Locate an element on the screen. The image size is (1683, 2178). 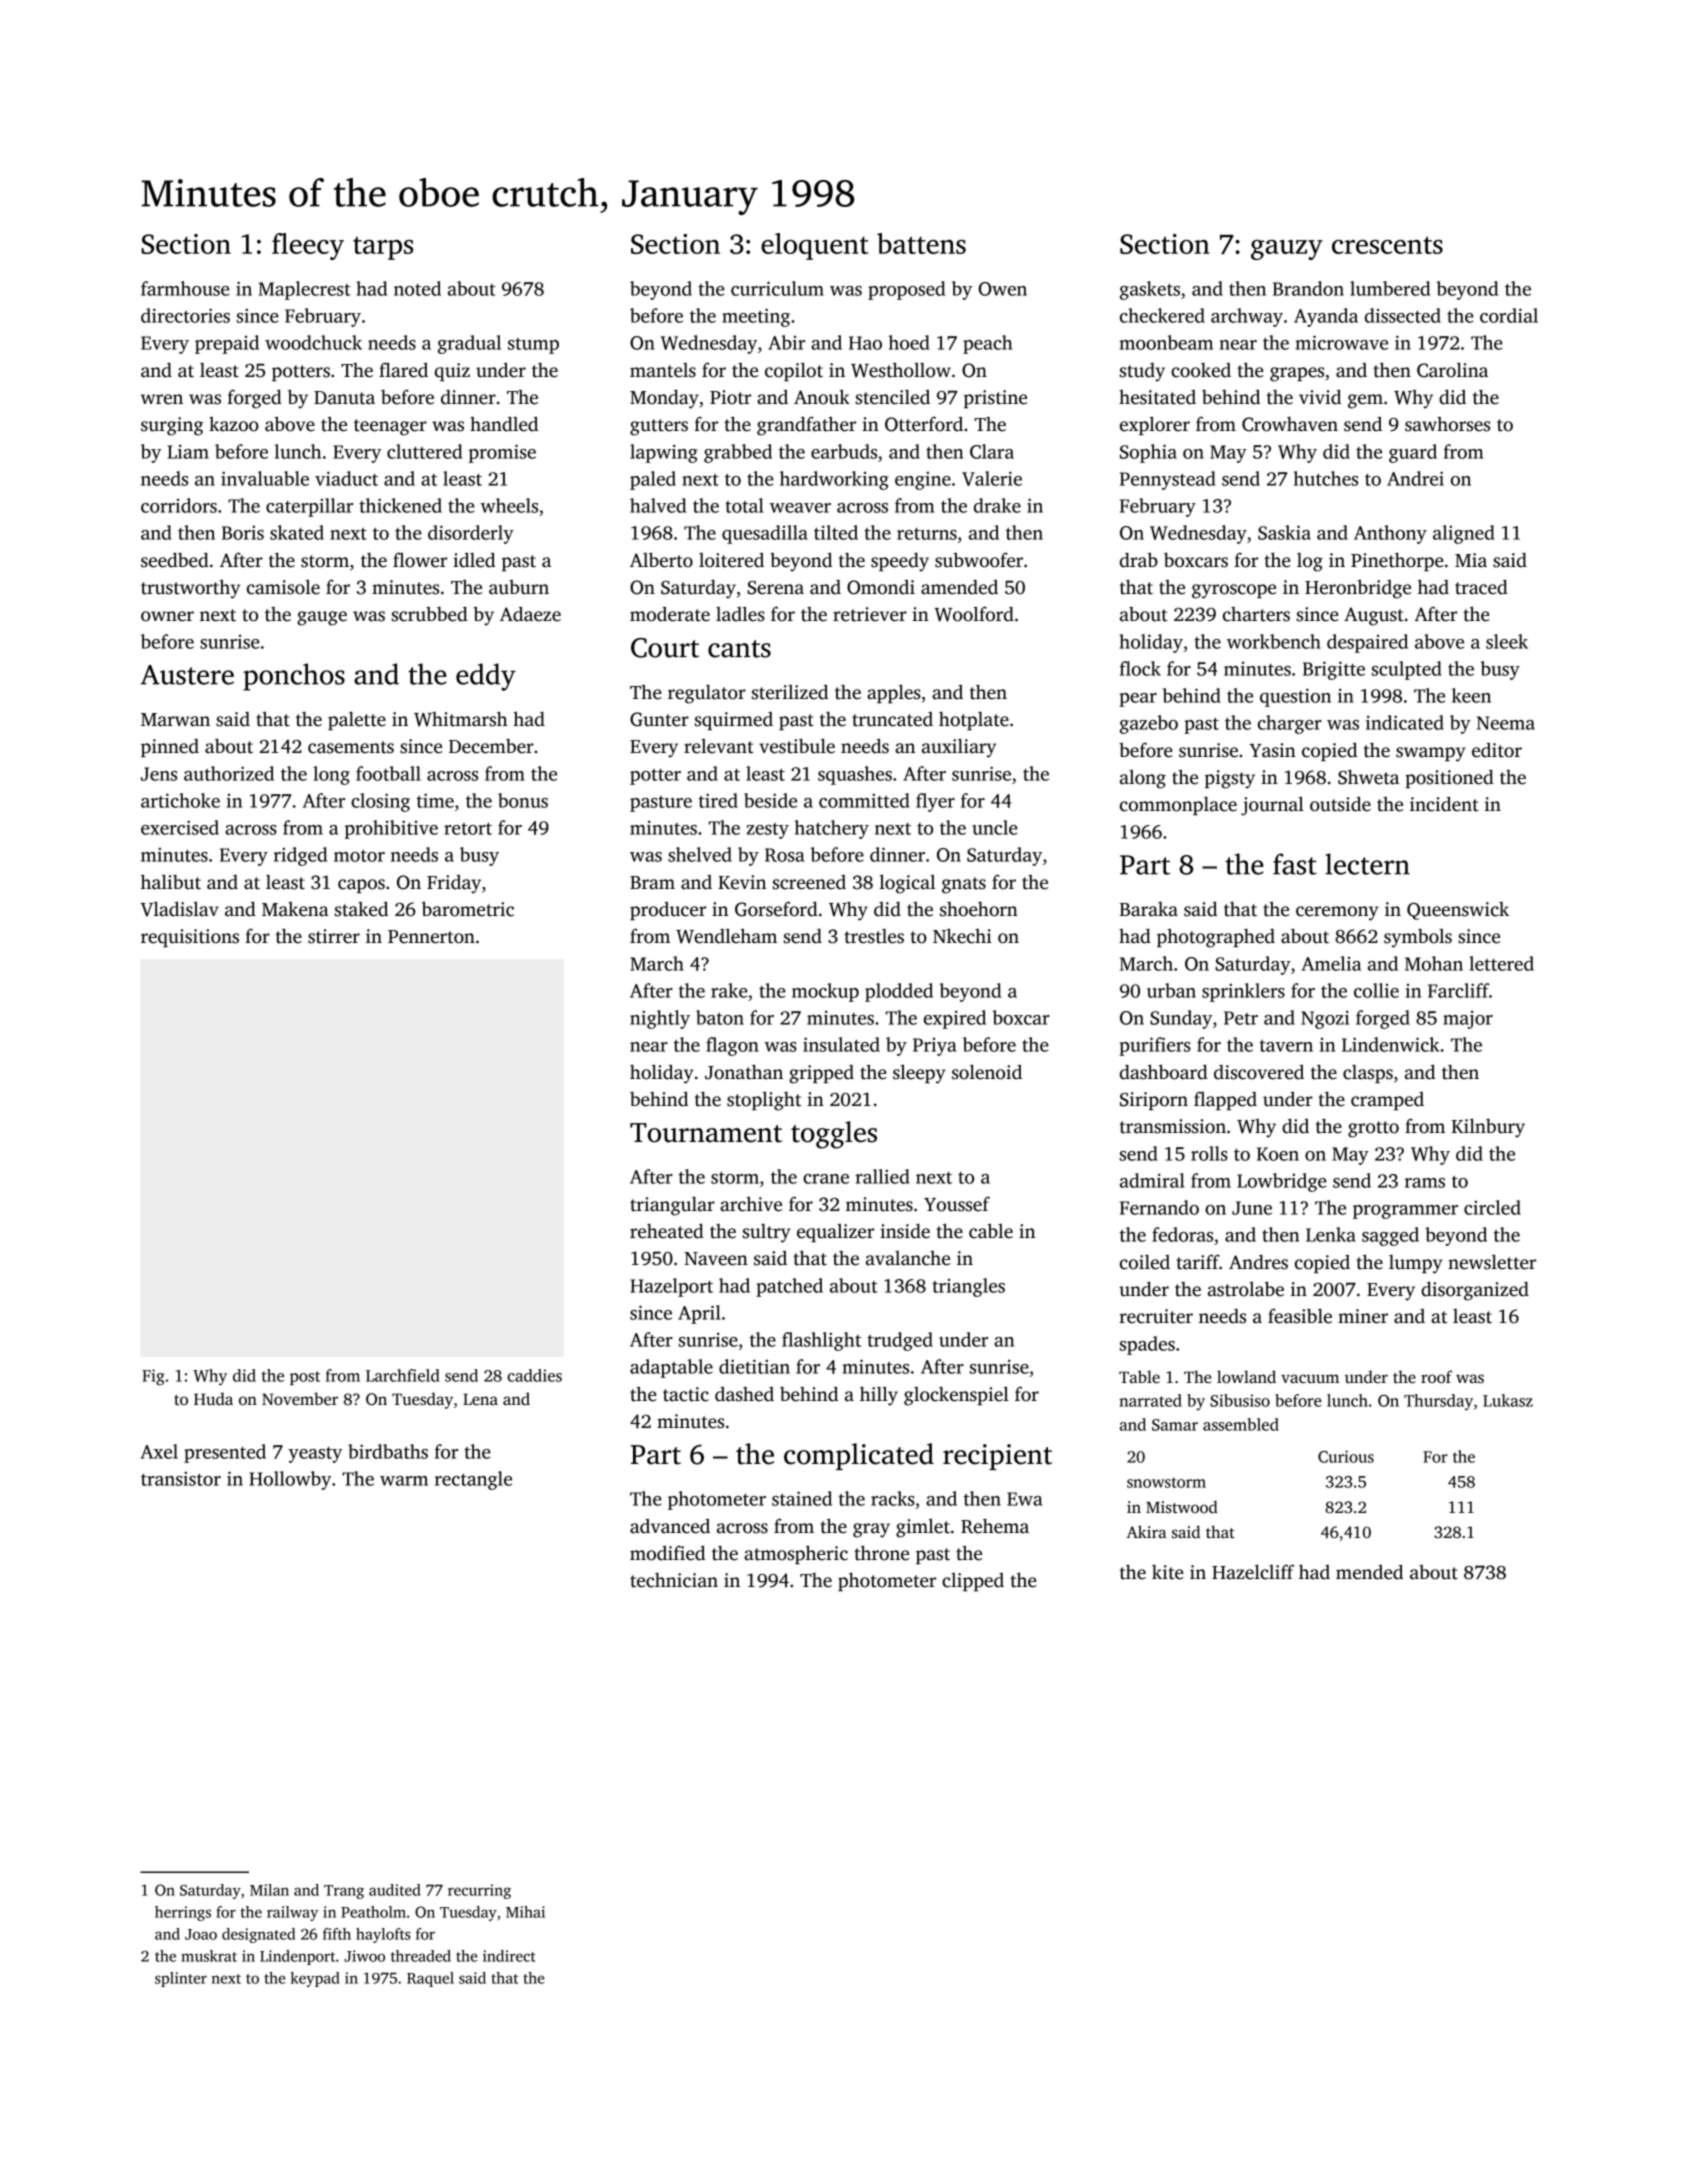
post is located at coordinates (305, 1378).
